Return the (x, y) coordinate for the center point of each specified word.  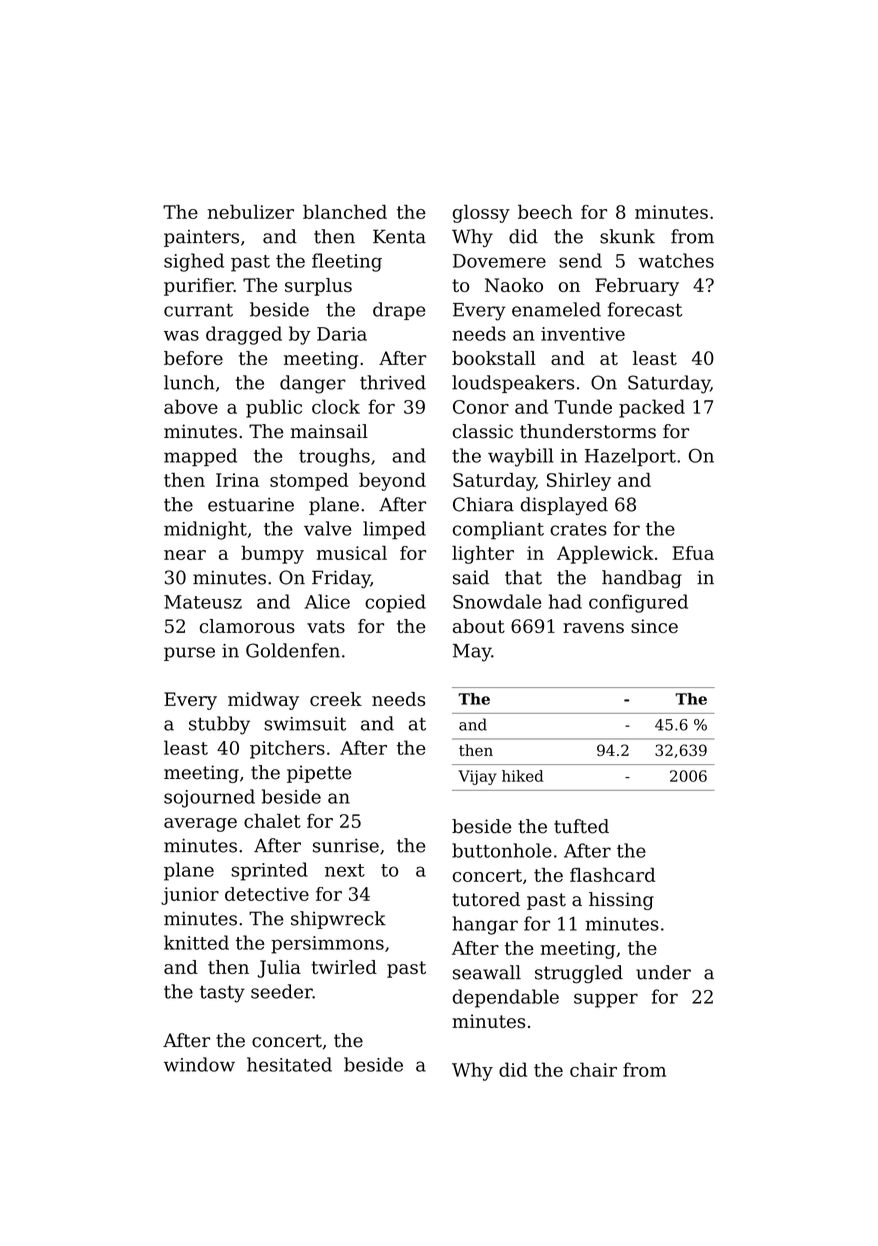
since (654, 626)
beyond (392, 482)
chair (593, 1069)
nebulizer (250, 211)
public (274, 408)
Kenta (399, 236)
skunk (627, 236)
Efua (693, 553)
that (523, 577)
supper (606, 1000)
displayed (564, 506)
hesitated (289, 1064)
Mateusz (203, 602)
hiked (522, 776)
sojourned (209, 798)
